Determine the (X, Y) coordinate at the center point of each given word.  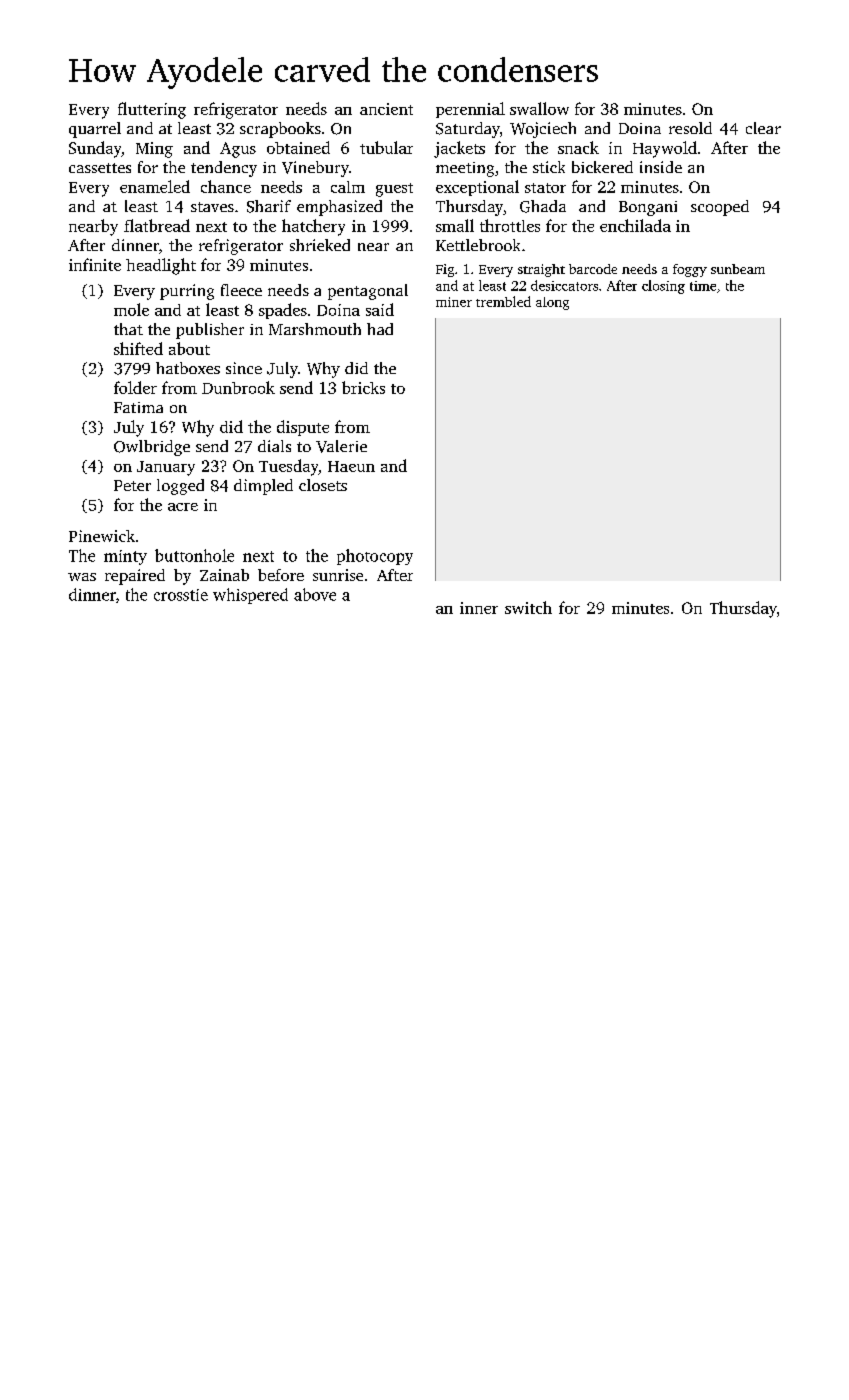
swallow (539, 108)
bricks (363, 387)
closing (663, 287)
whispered (250, 596)
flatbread (157, 225)
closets (323, 485)
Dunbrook (238, 387)
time (703, 286)
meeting (465, 169)
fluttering (152, 110)
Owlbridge (152, 448)
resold (690, 128)
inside (661, 167)
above (315, 594)
